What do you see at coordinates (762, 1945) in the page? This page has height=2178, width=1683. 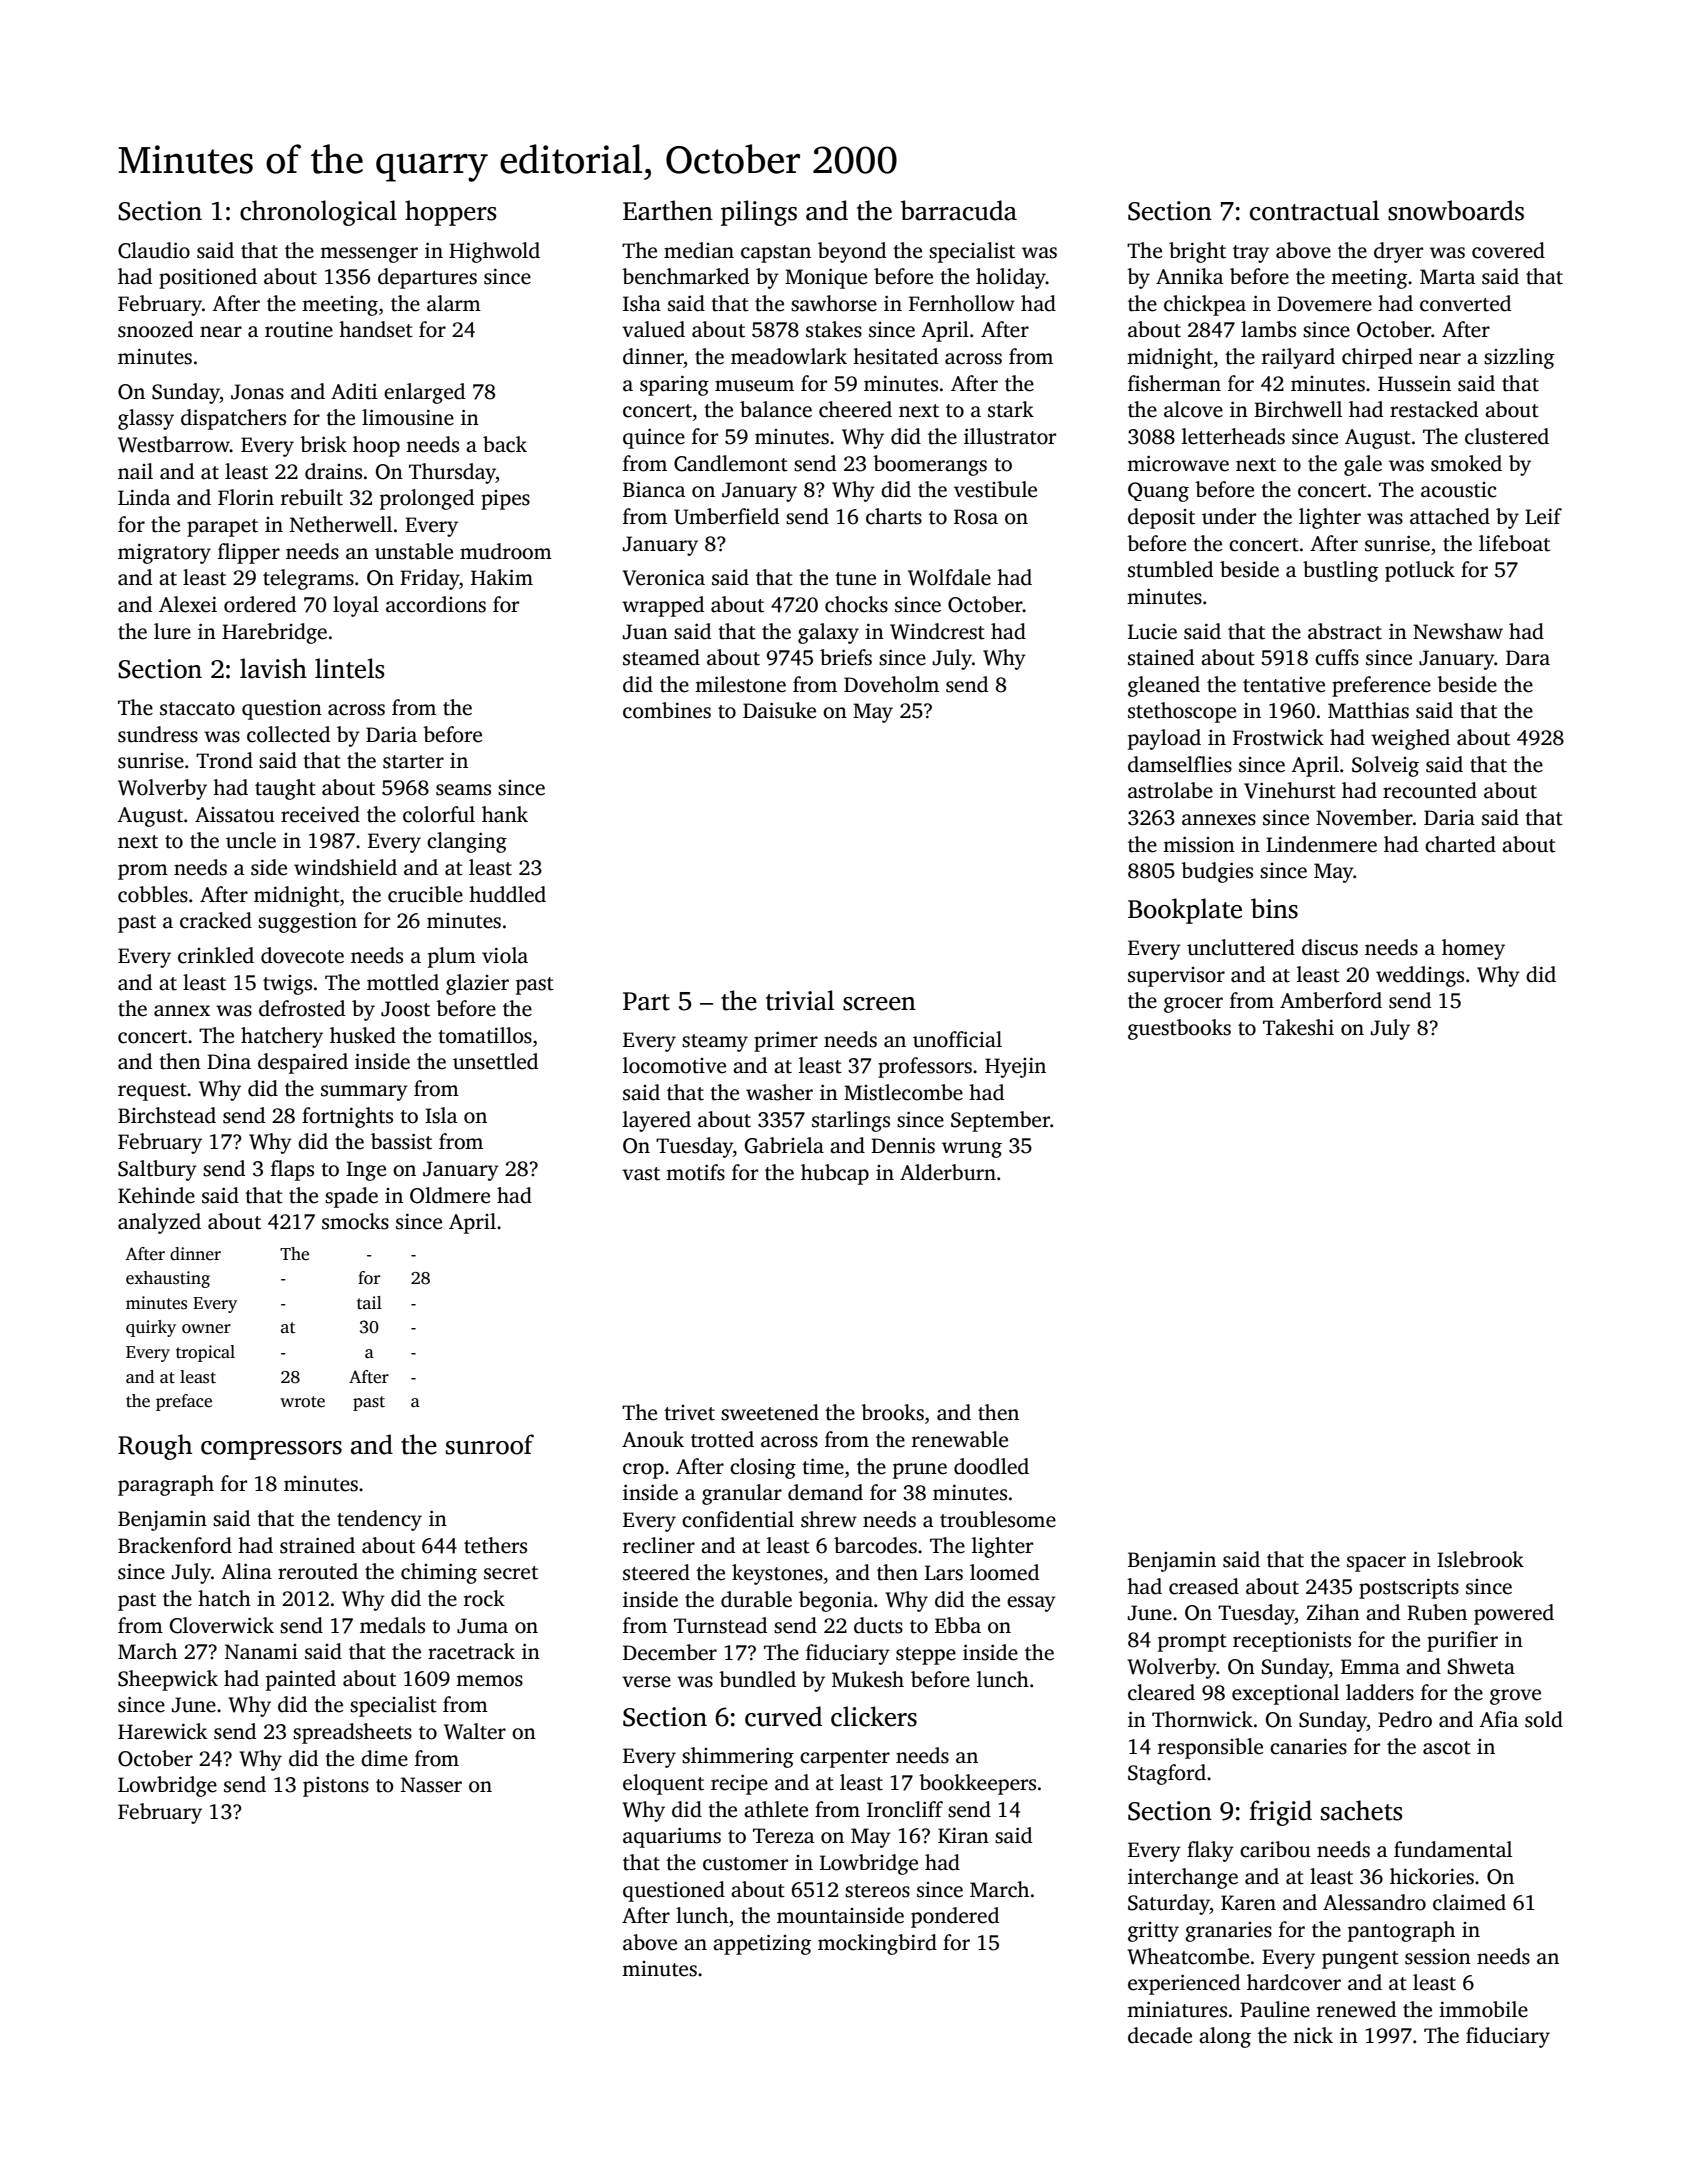 I see `appetizing` at bounding box center [762, 1945].
